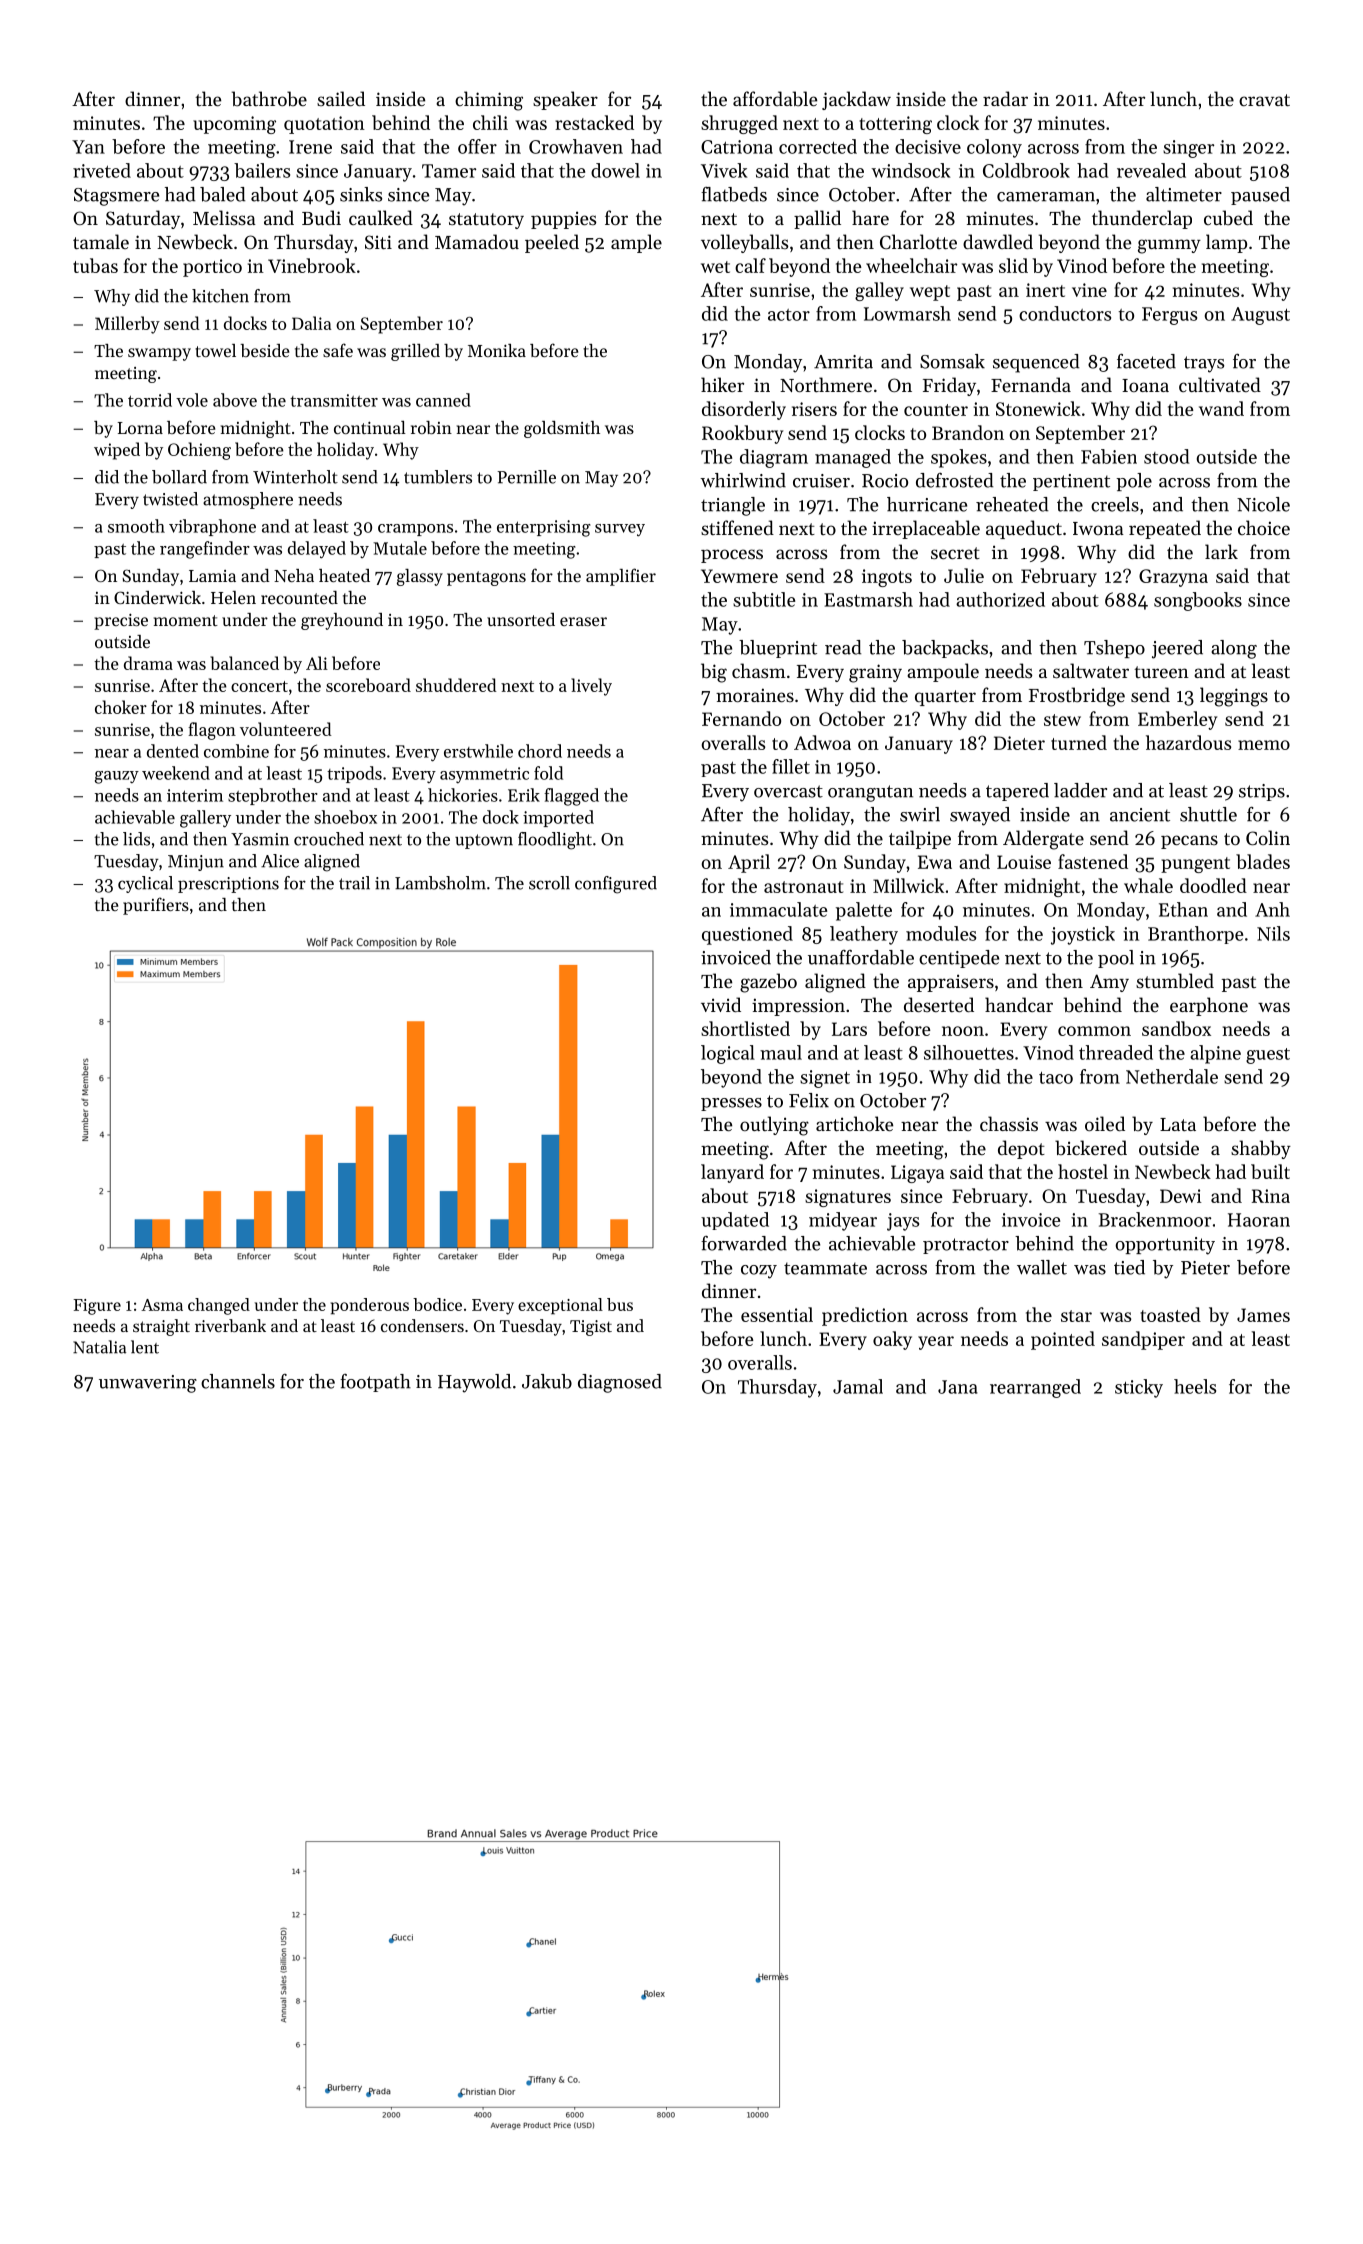  What do you see at coordinates (778, 909) in the screenshot?
I see `immaculate` at bounding box center [778, 909].
